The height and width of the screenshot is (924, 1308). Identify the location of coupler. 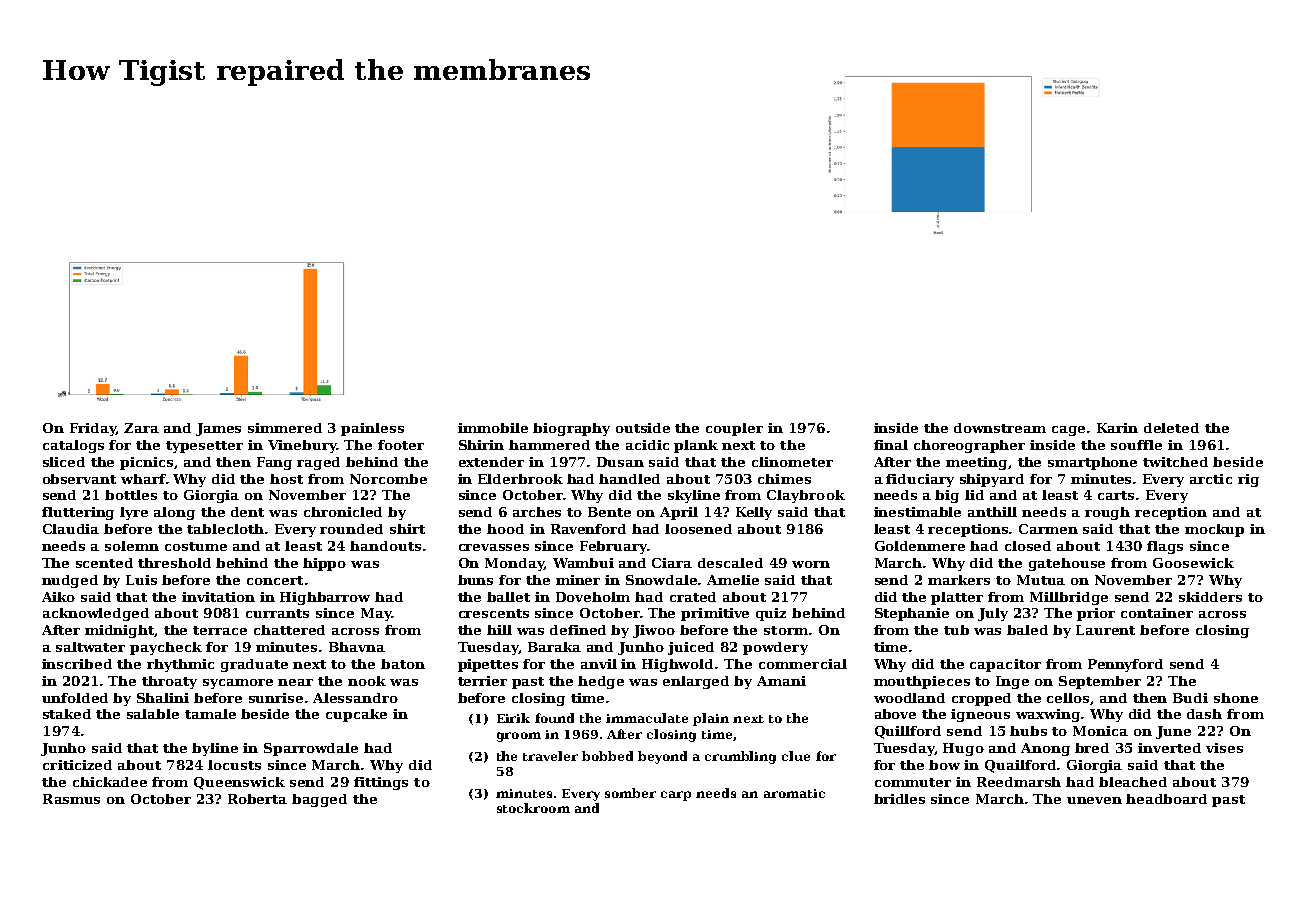
(734, 429).
